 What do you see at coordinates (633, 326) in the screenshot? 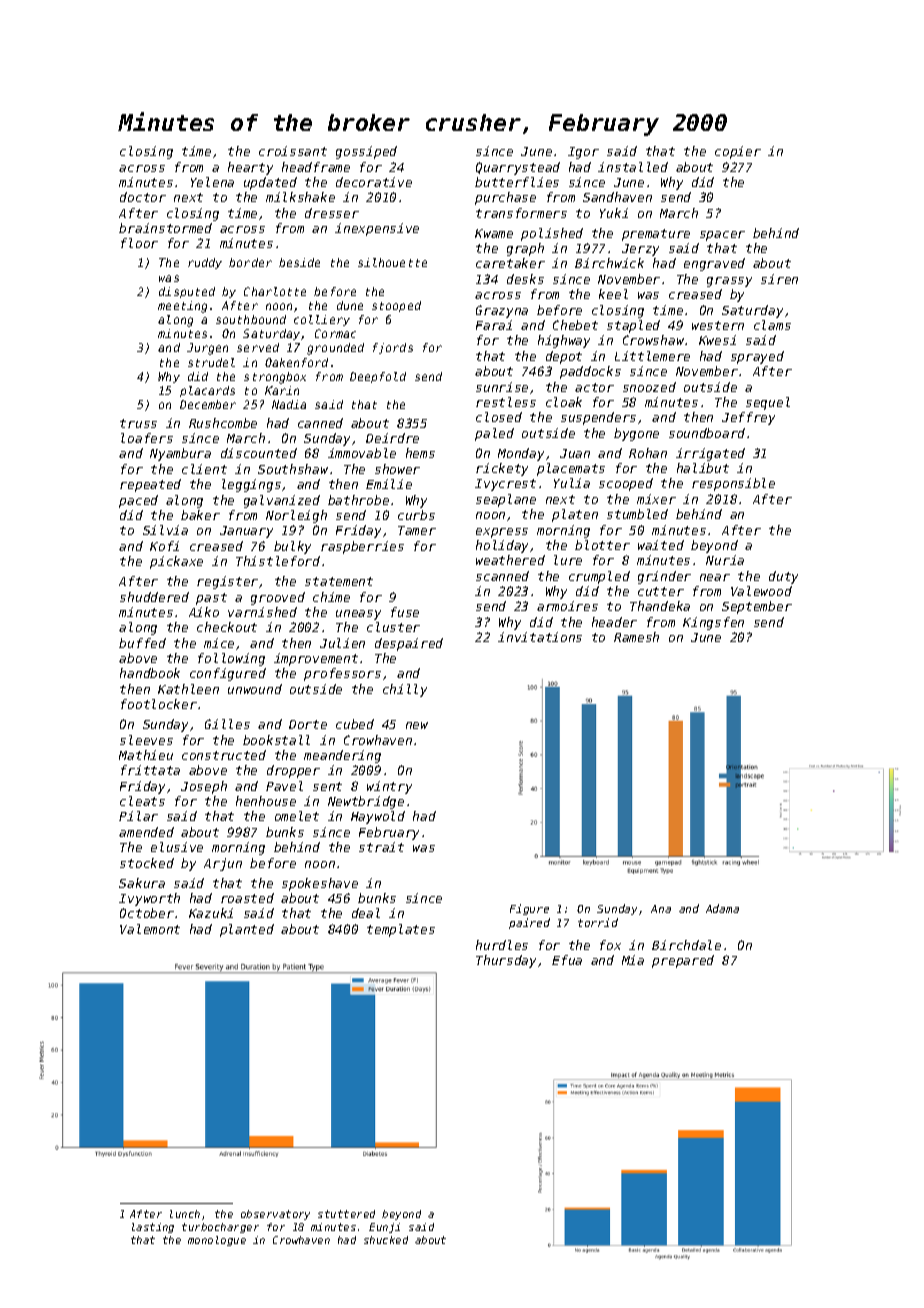
I see `stapled` at bounding box center [633, 326].
